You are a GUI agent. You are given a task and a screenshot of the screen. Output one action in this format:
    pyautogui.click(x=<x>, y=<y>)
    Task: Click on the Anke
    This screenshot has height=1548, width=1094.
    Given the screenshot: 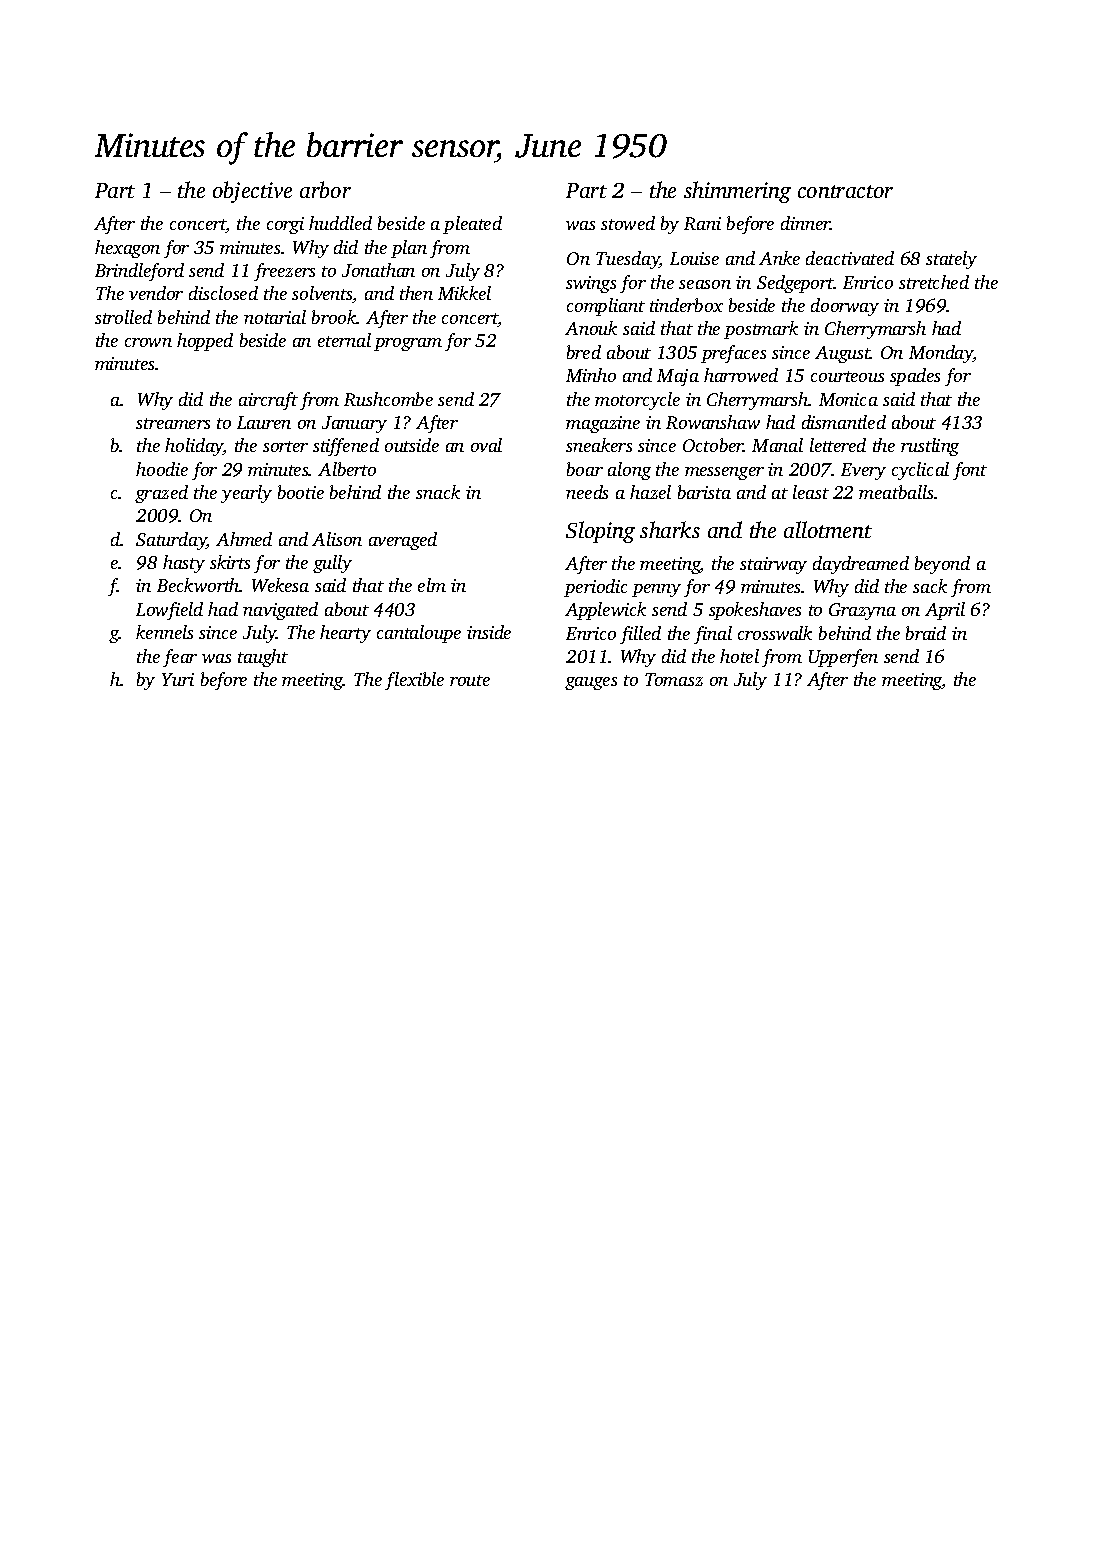 What is the action you would take?
    pyautogui.click(x=779, y=258)
